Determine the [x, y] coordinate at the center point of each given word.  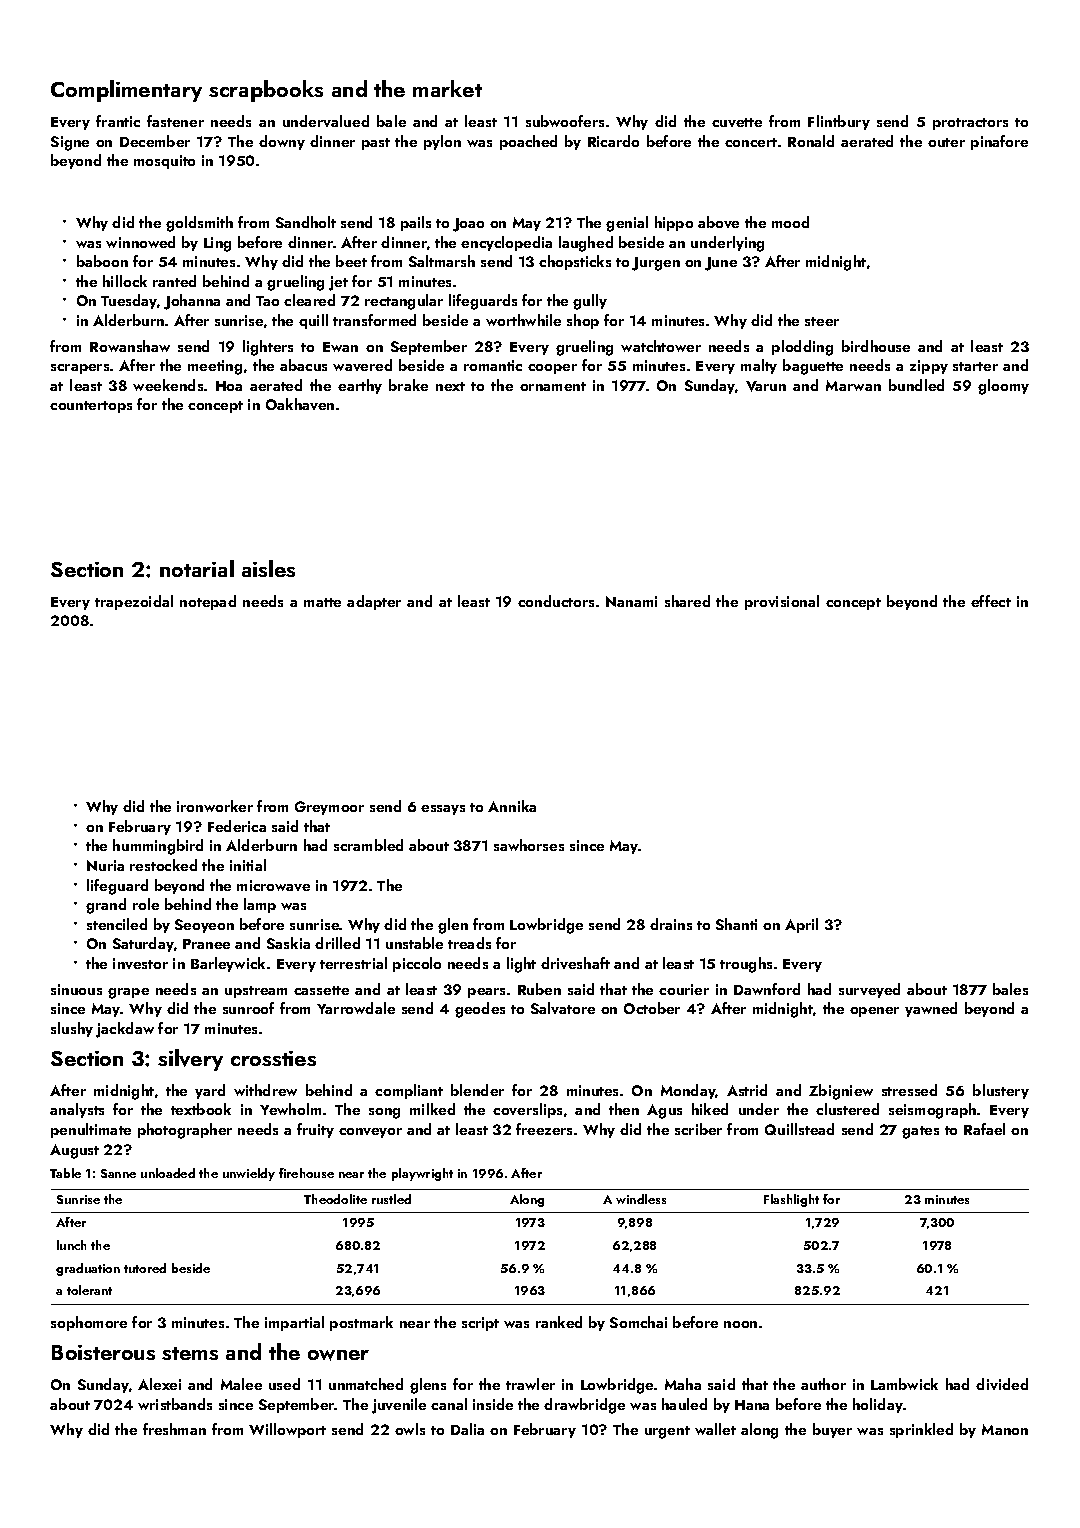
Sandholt [306, 222]
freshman [174, 1429]
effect [991, 601]
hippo [674, 223]
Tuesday [129, 301]
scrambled [368, 845]
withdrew [265, 1090]
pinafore [999, 142]
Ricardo [613, 141]
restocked [163, 865]
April [801, 925]
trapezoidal [134, 602]
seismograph [932, 1111]
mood [790, 222]
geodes [480, 1010]
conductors [556, 601]
